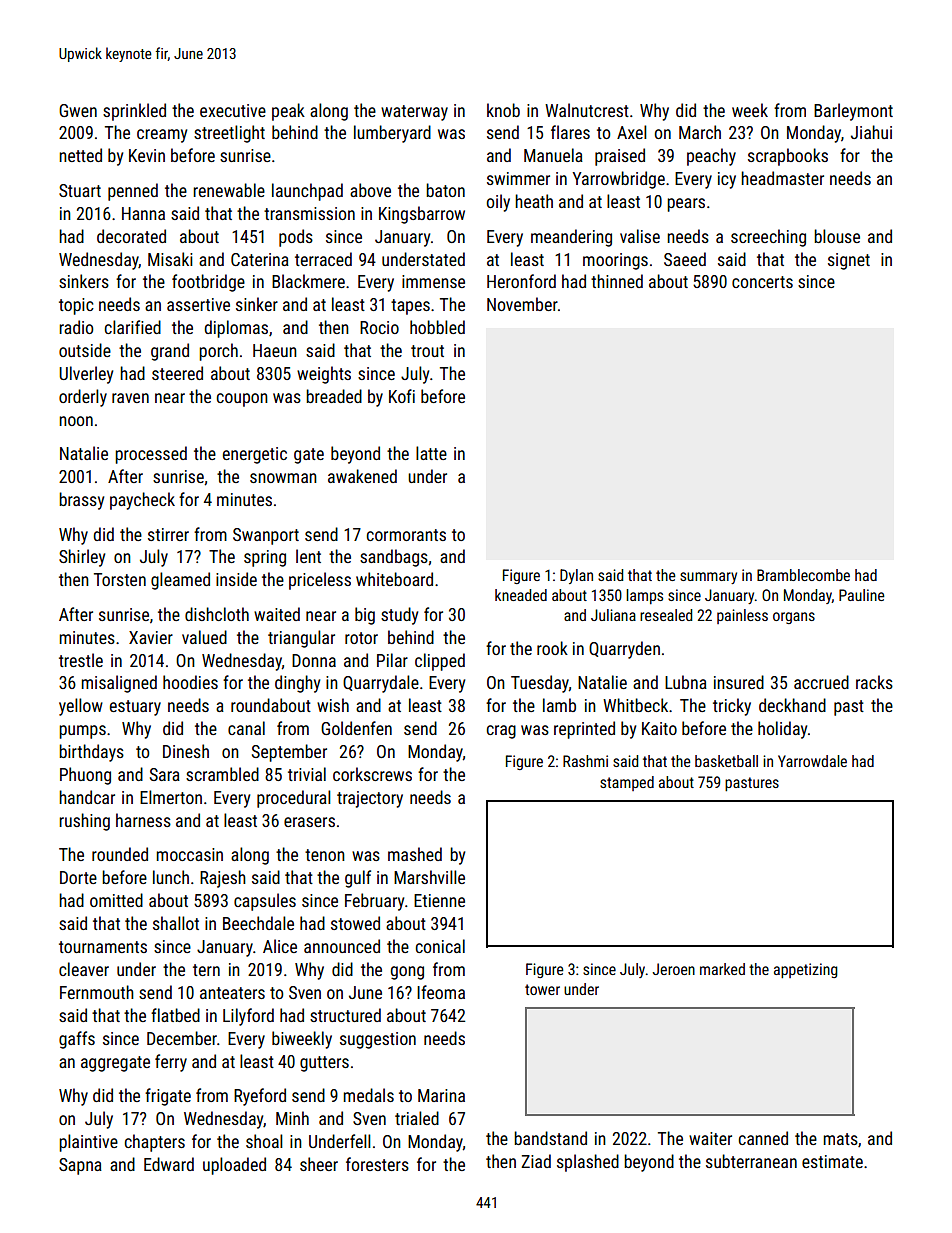  I want to click on kneaded, so click(521, 595).
